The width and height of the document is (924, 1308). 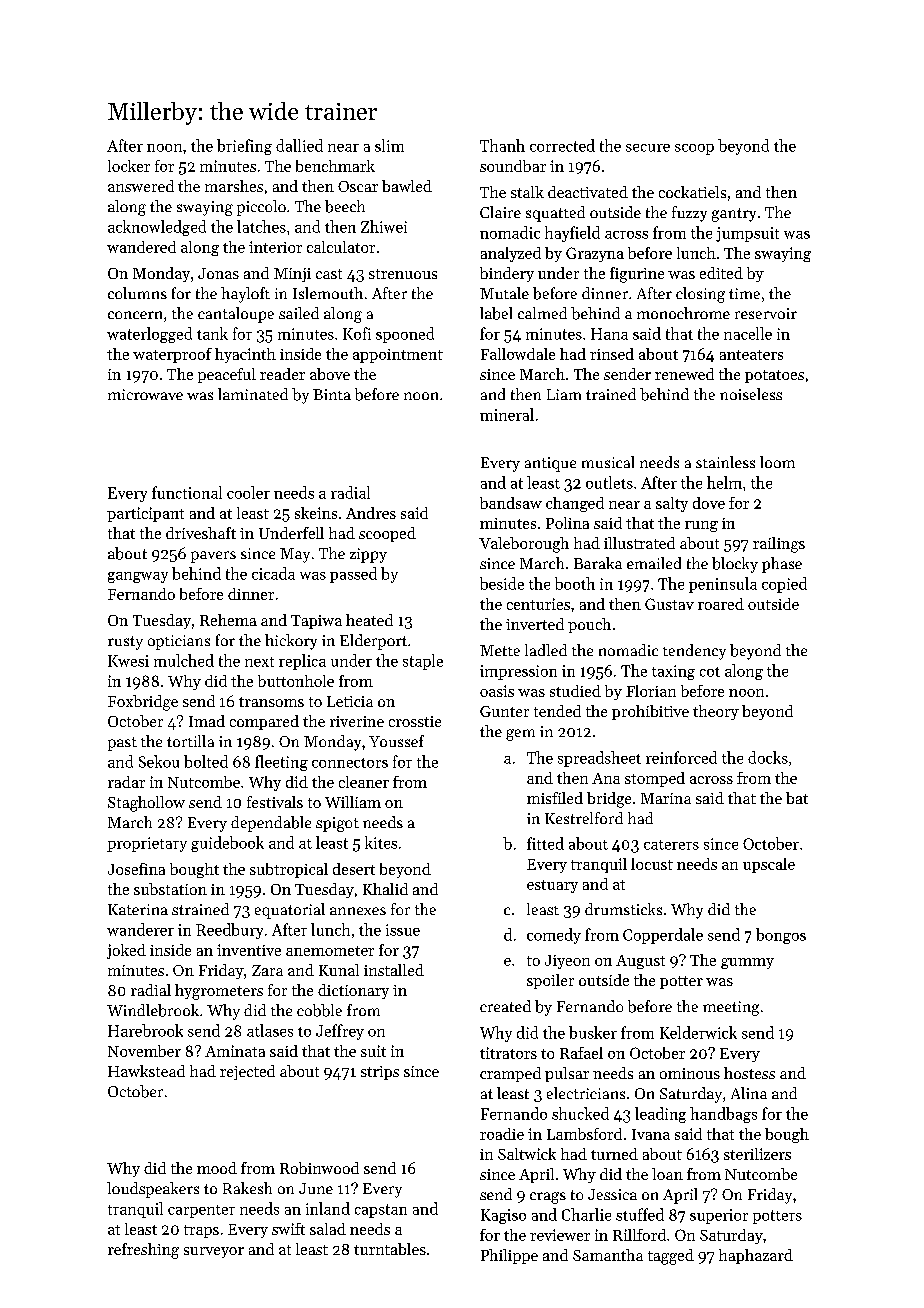 I want to click on guidebook, so click(x=227, y=844).
